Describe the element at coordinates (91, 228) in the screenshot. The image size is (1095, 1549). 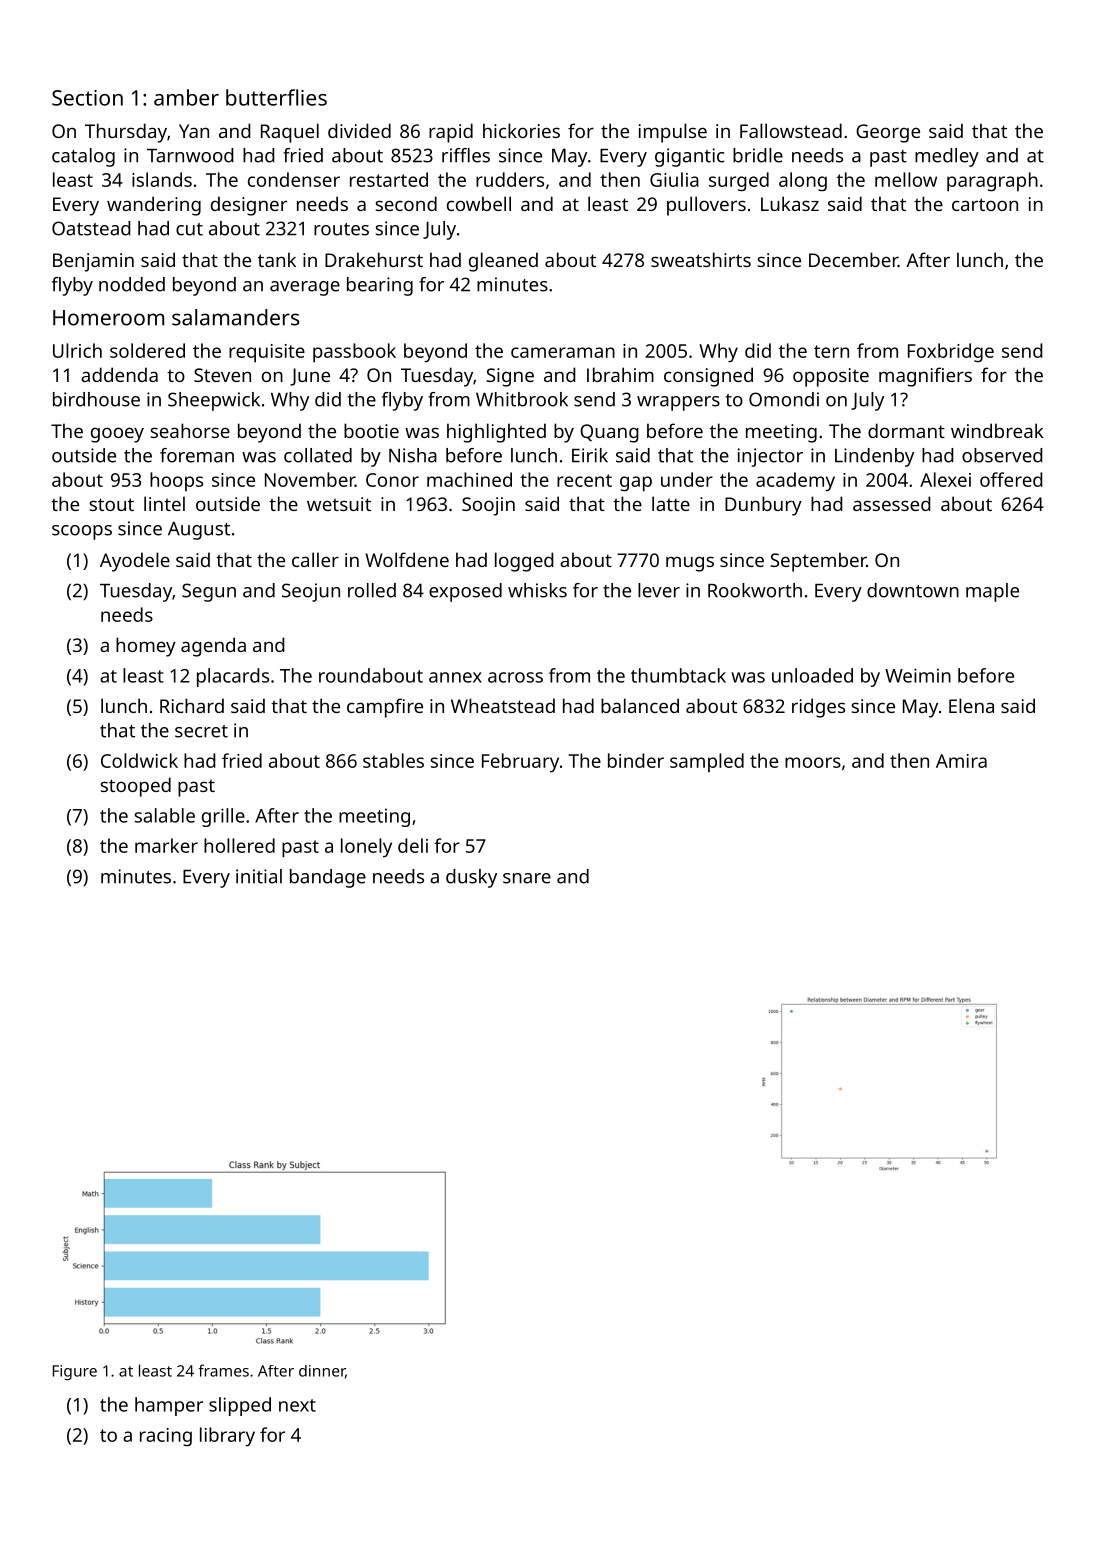
I see `Oatstead` at that location.
